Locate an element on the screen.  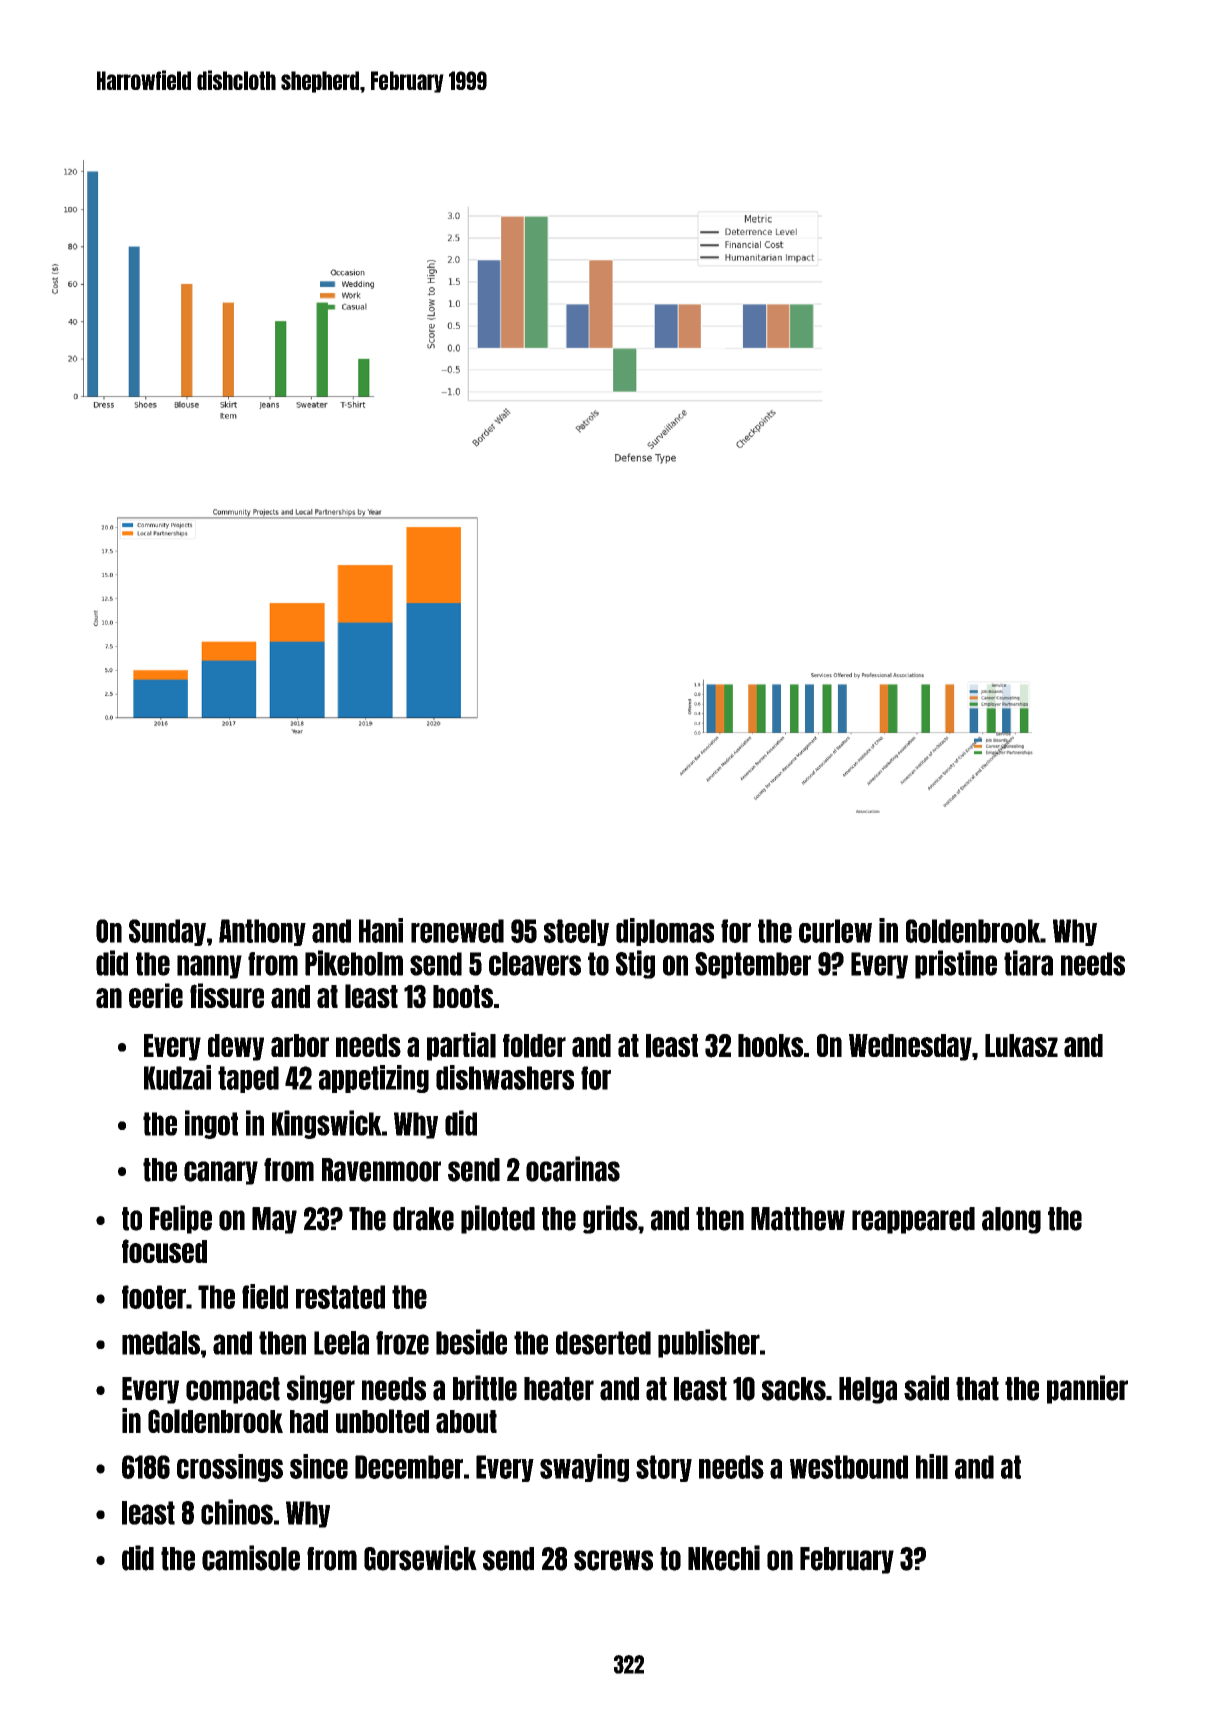
Leela is located at coordinates (341, 1343).
